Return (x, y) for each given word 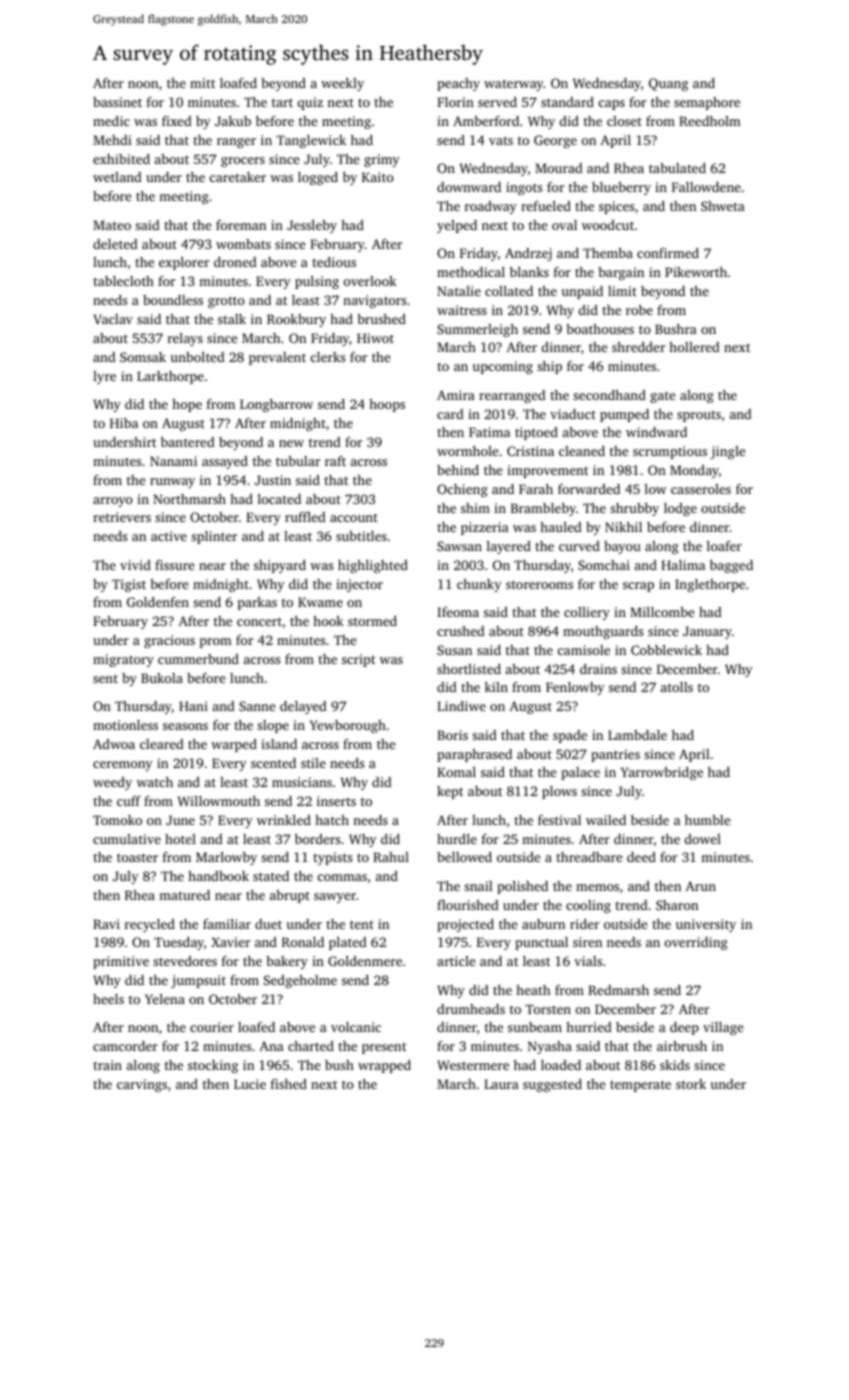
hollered (694, 347)
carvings (142, 1085)
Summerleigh (477, 330)
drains (598, 669)
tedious (334, 262)
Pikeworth (696, 272)
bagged (731, 566)
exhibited (121, 159)
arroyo (113, 502)
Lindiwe (461, 706)
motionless (125, 725)
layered (509, 547)
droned (235, 262)
